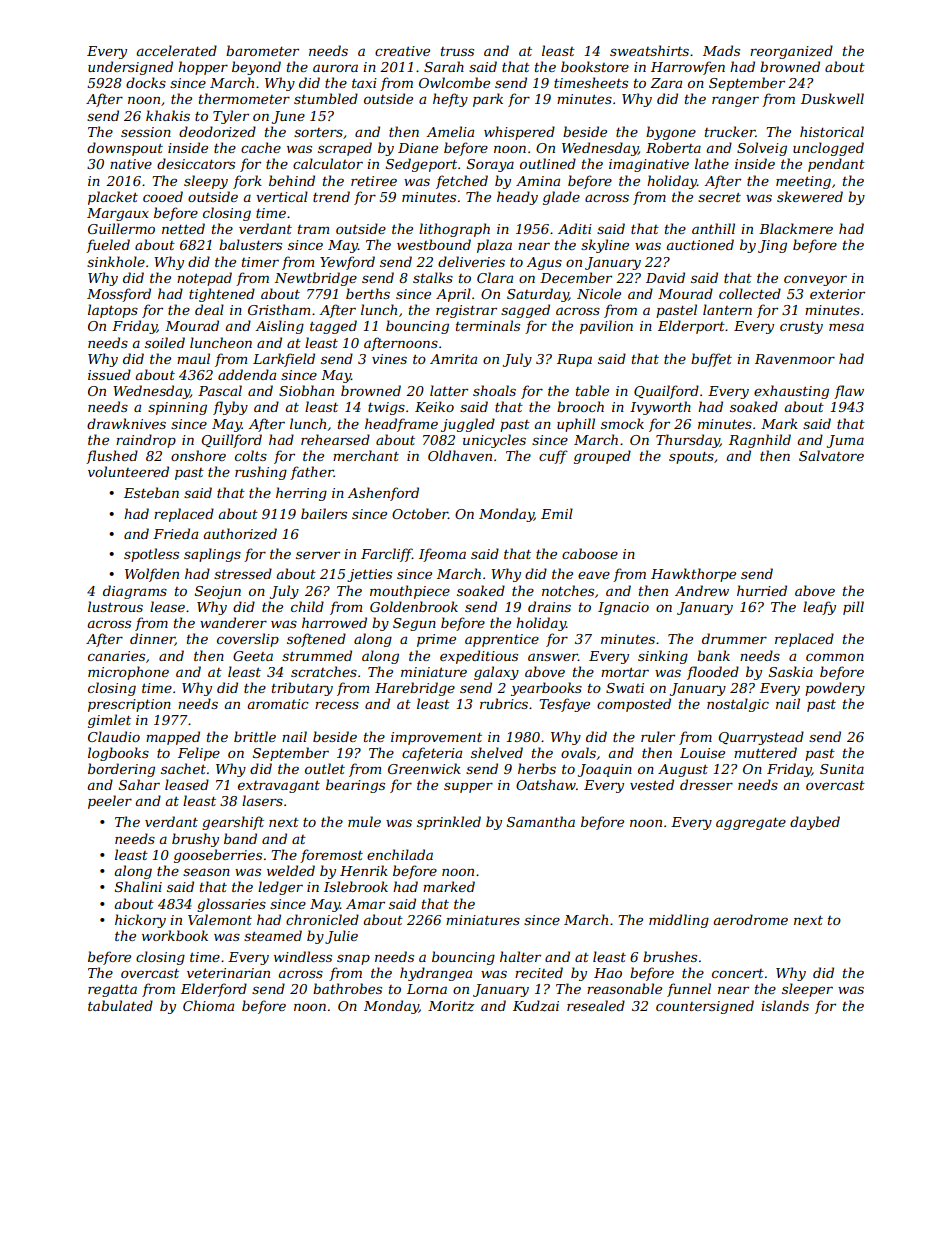  Describe the element at coordinates (652, 784) in the screenshot. I see `vested` at that location.
